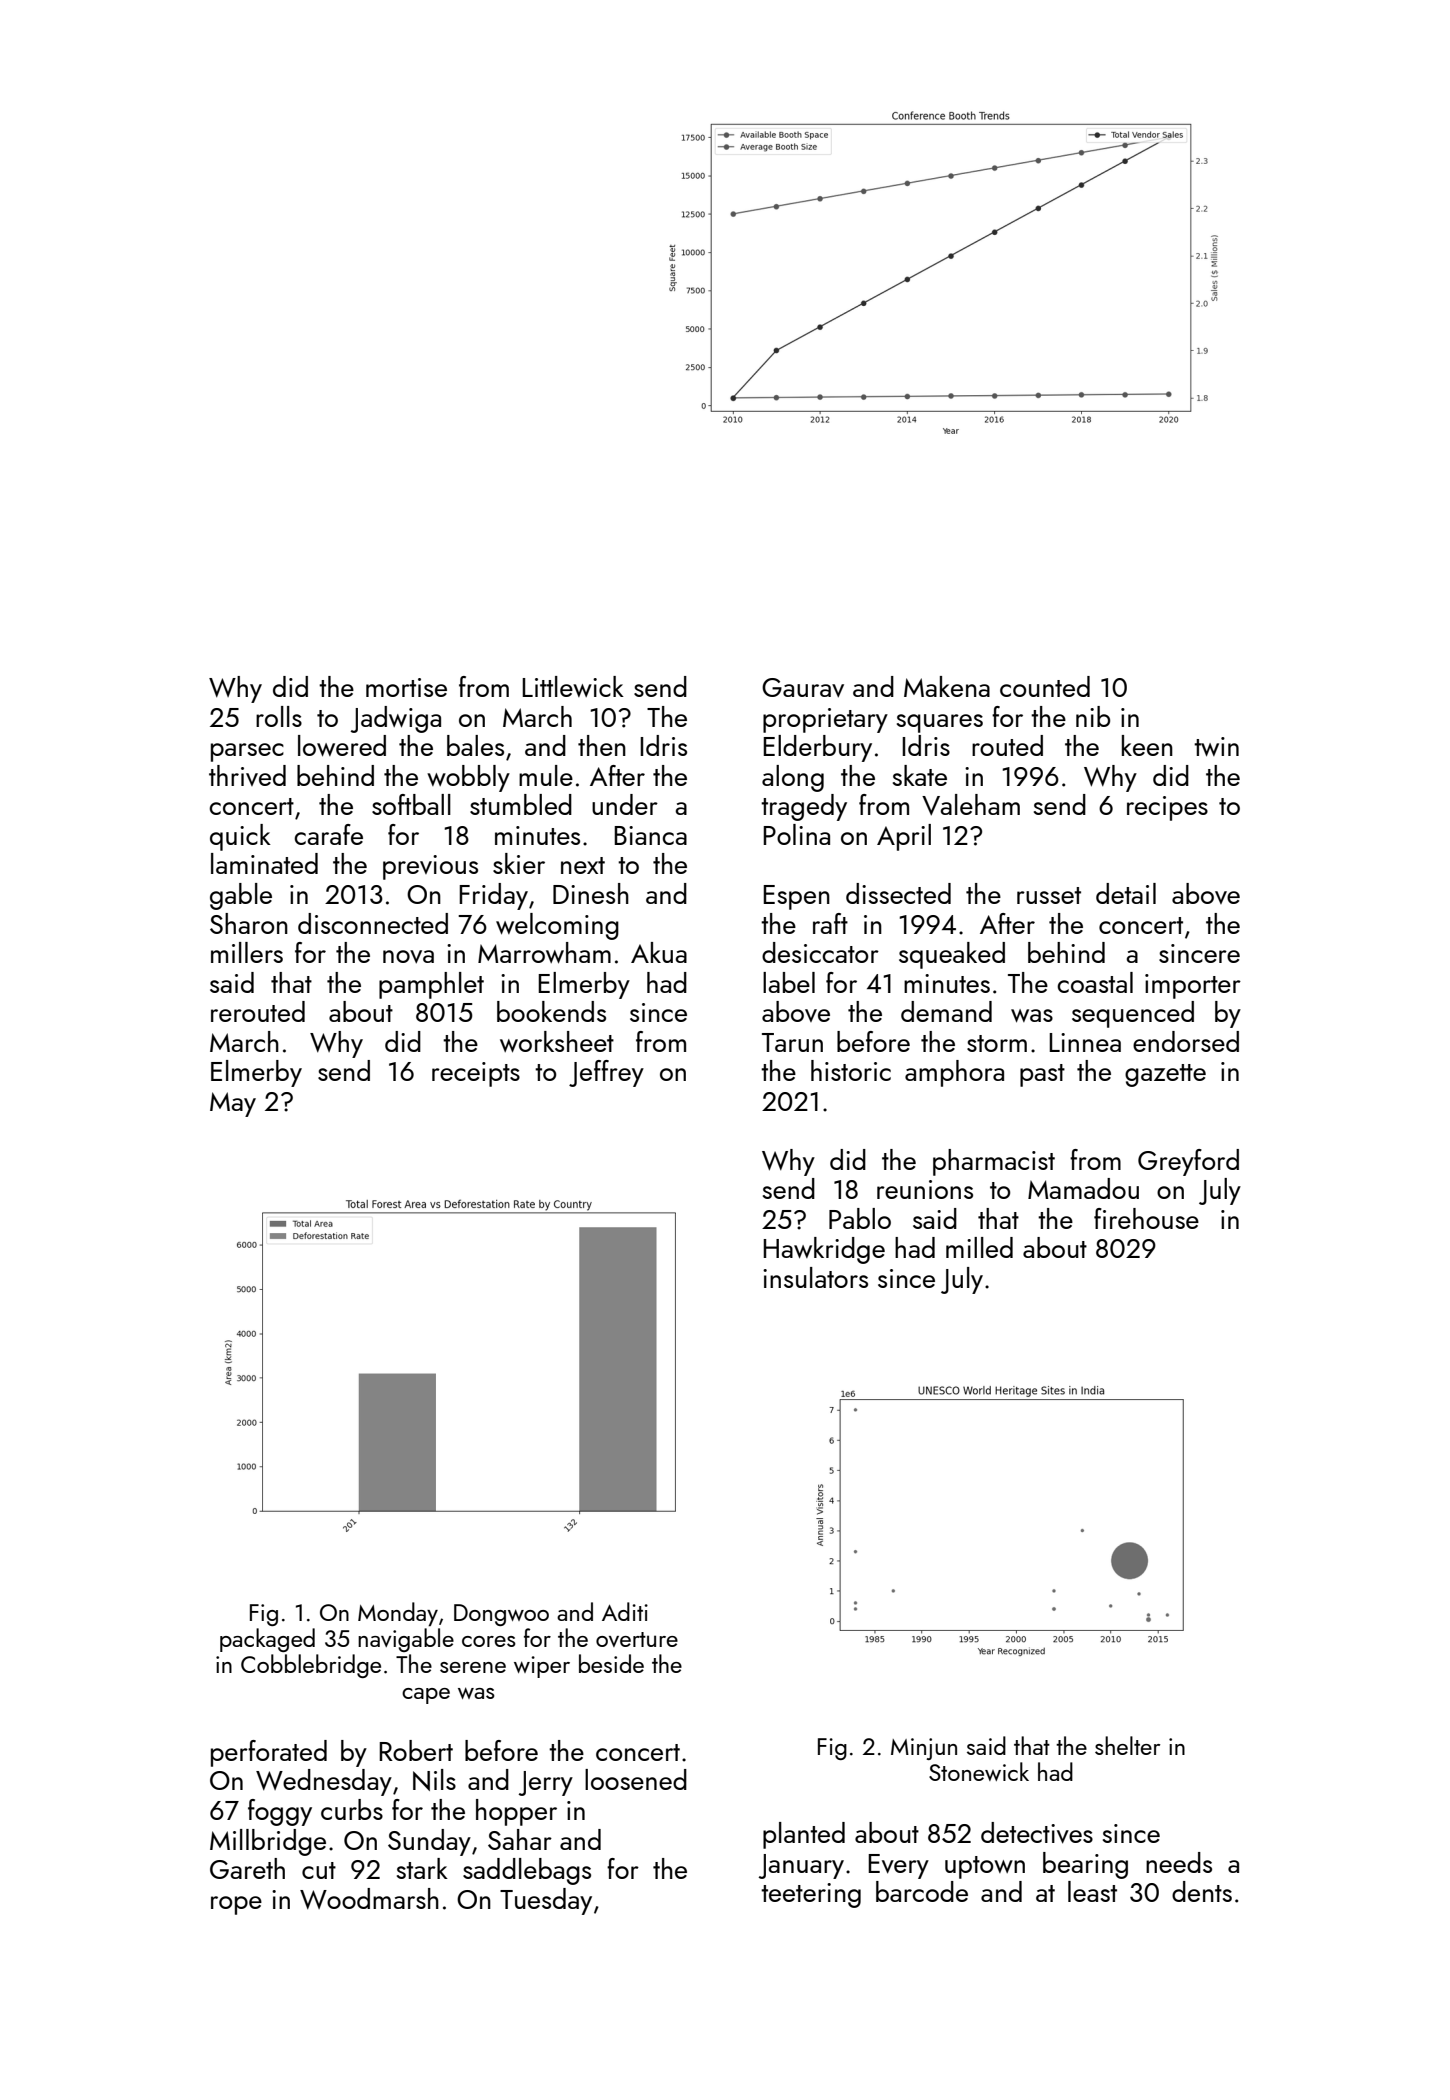 This screenshot has height=2100, width=1450. What do you see at coordinates (489, 1641) in the screenshot?
I see `cores` at bounding box center [489, 1641].
